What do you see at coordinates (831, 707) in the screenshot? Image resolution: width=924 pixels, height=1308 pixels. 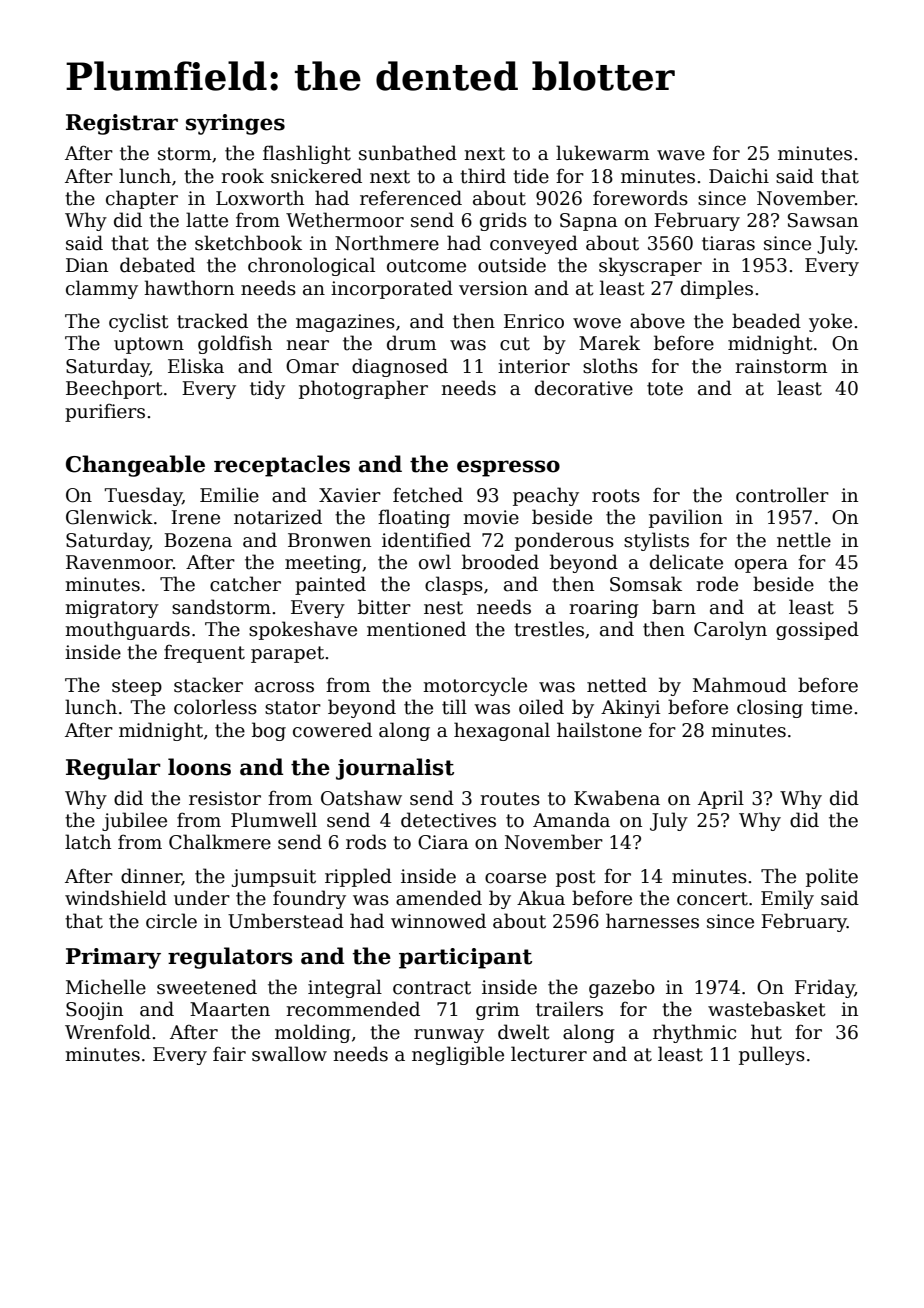 I see `time` at bounding box center [831, 707].
